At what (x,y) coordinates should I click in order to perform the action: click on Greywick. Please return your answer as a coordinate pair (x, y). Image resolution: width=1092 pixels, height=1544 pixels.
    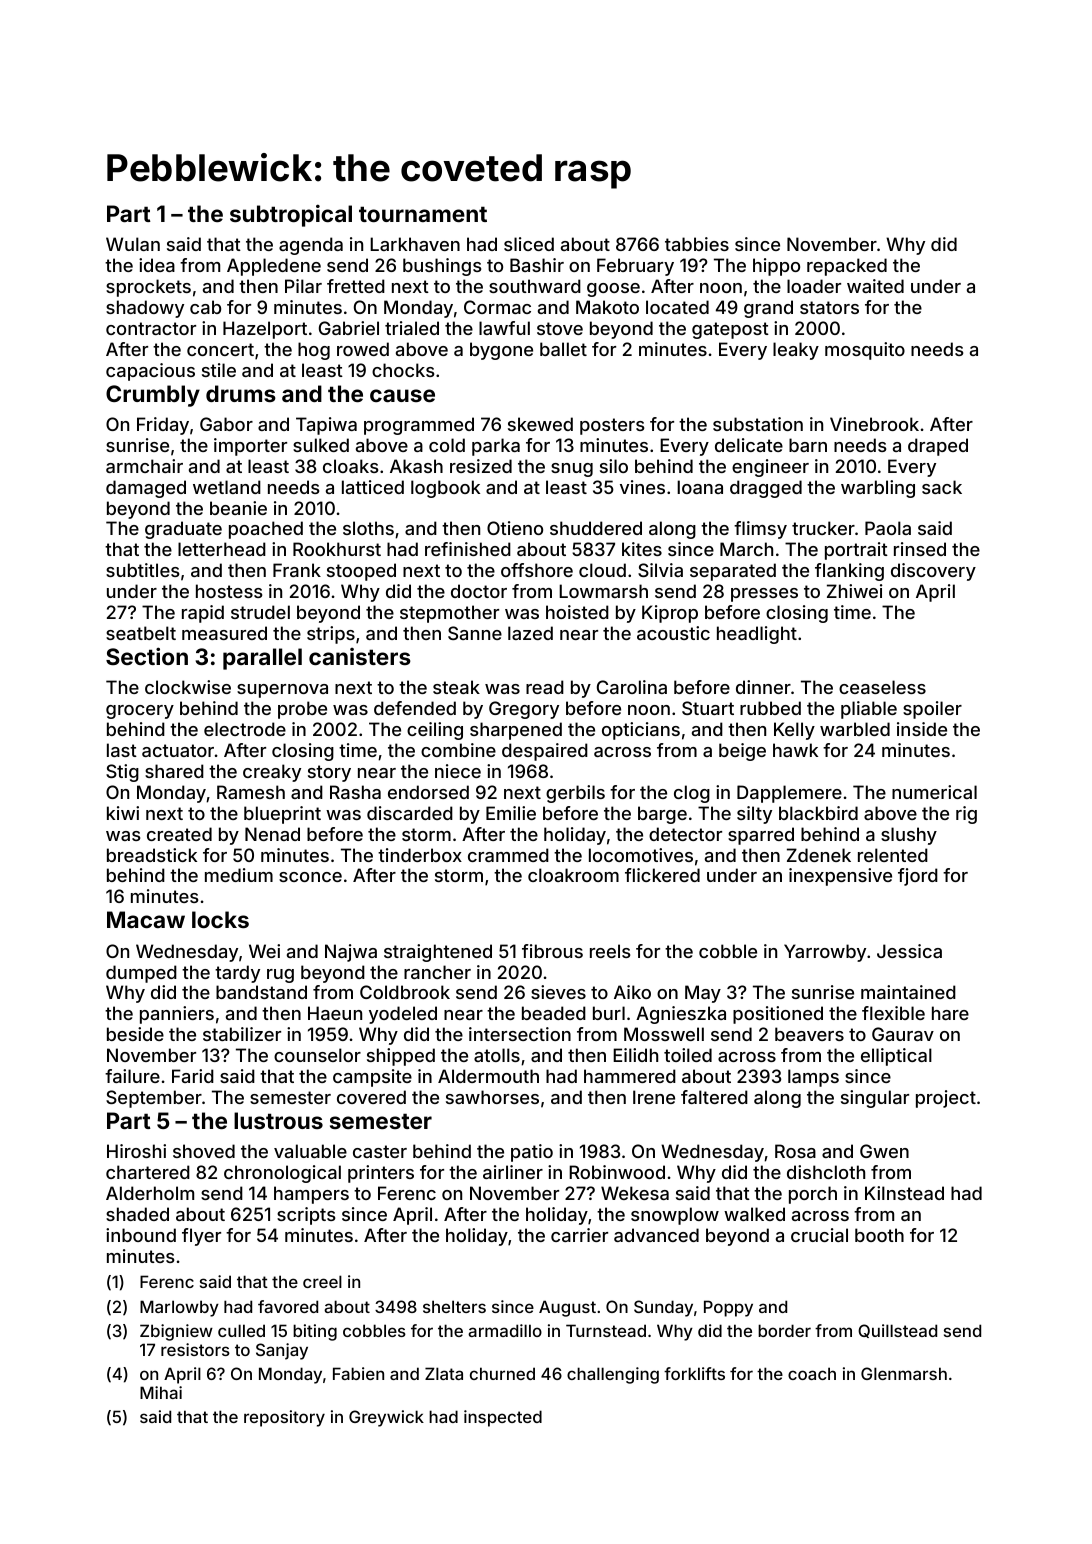
    Looking at the image, I should click on (386, 1418).
